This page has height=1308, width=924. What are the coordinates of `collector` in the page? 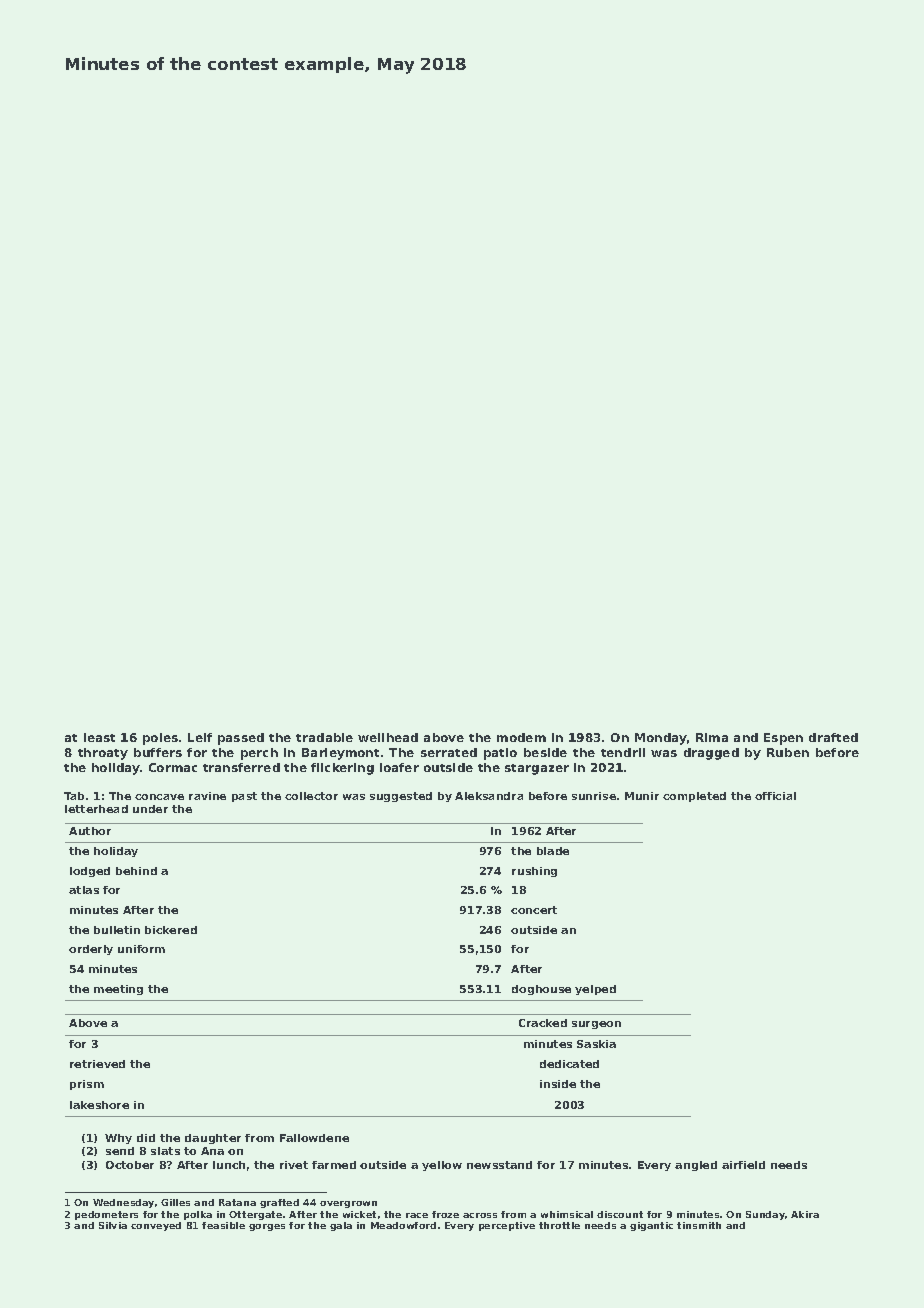 It's located at (311, 796).
